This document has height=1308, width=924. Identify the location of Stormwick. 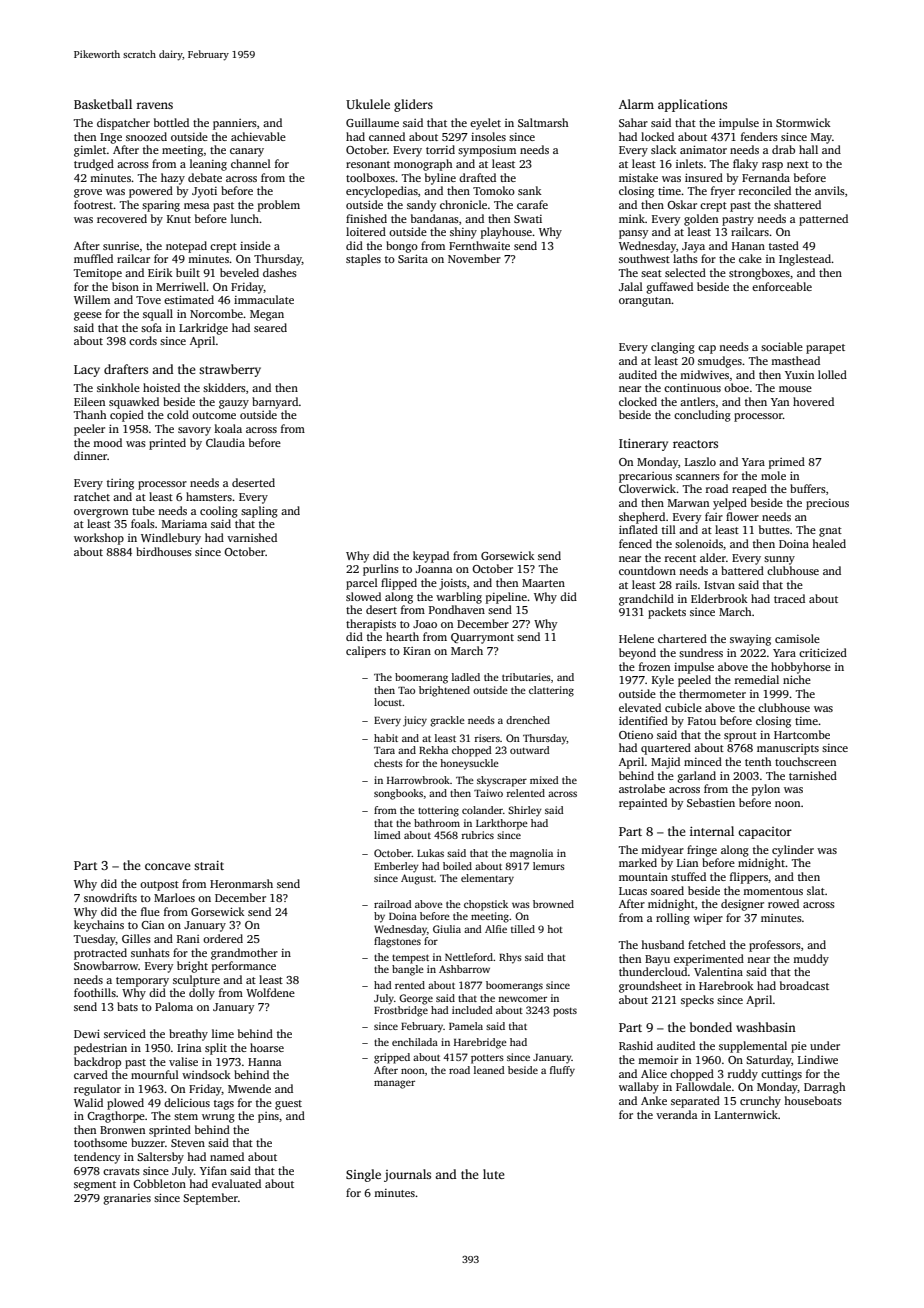
(803, 122).
